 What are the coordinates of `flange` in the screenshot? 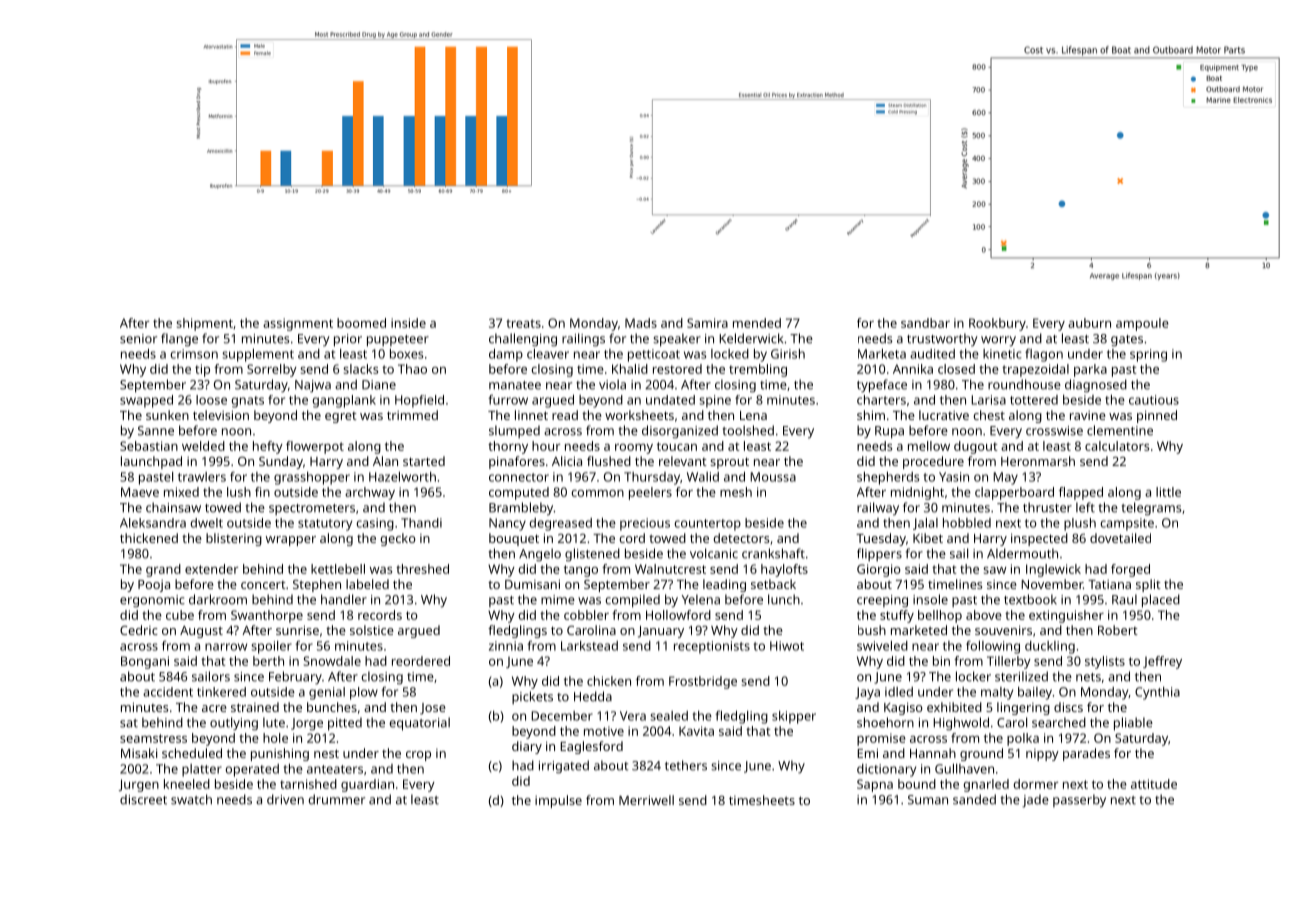 It's located at (179, 340).
